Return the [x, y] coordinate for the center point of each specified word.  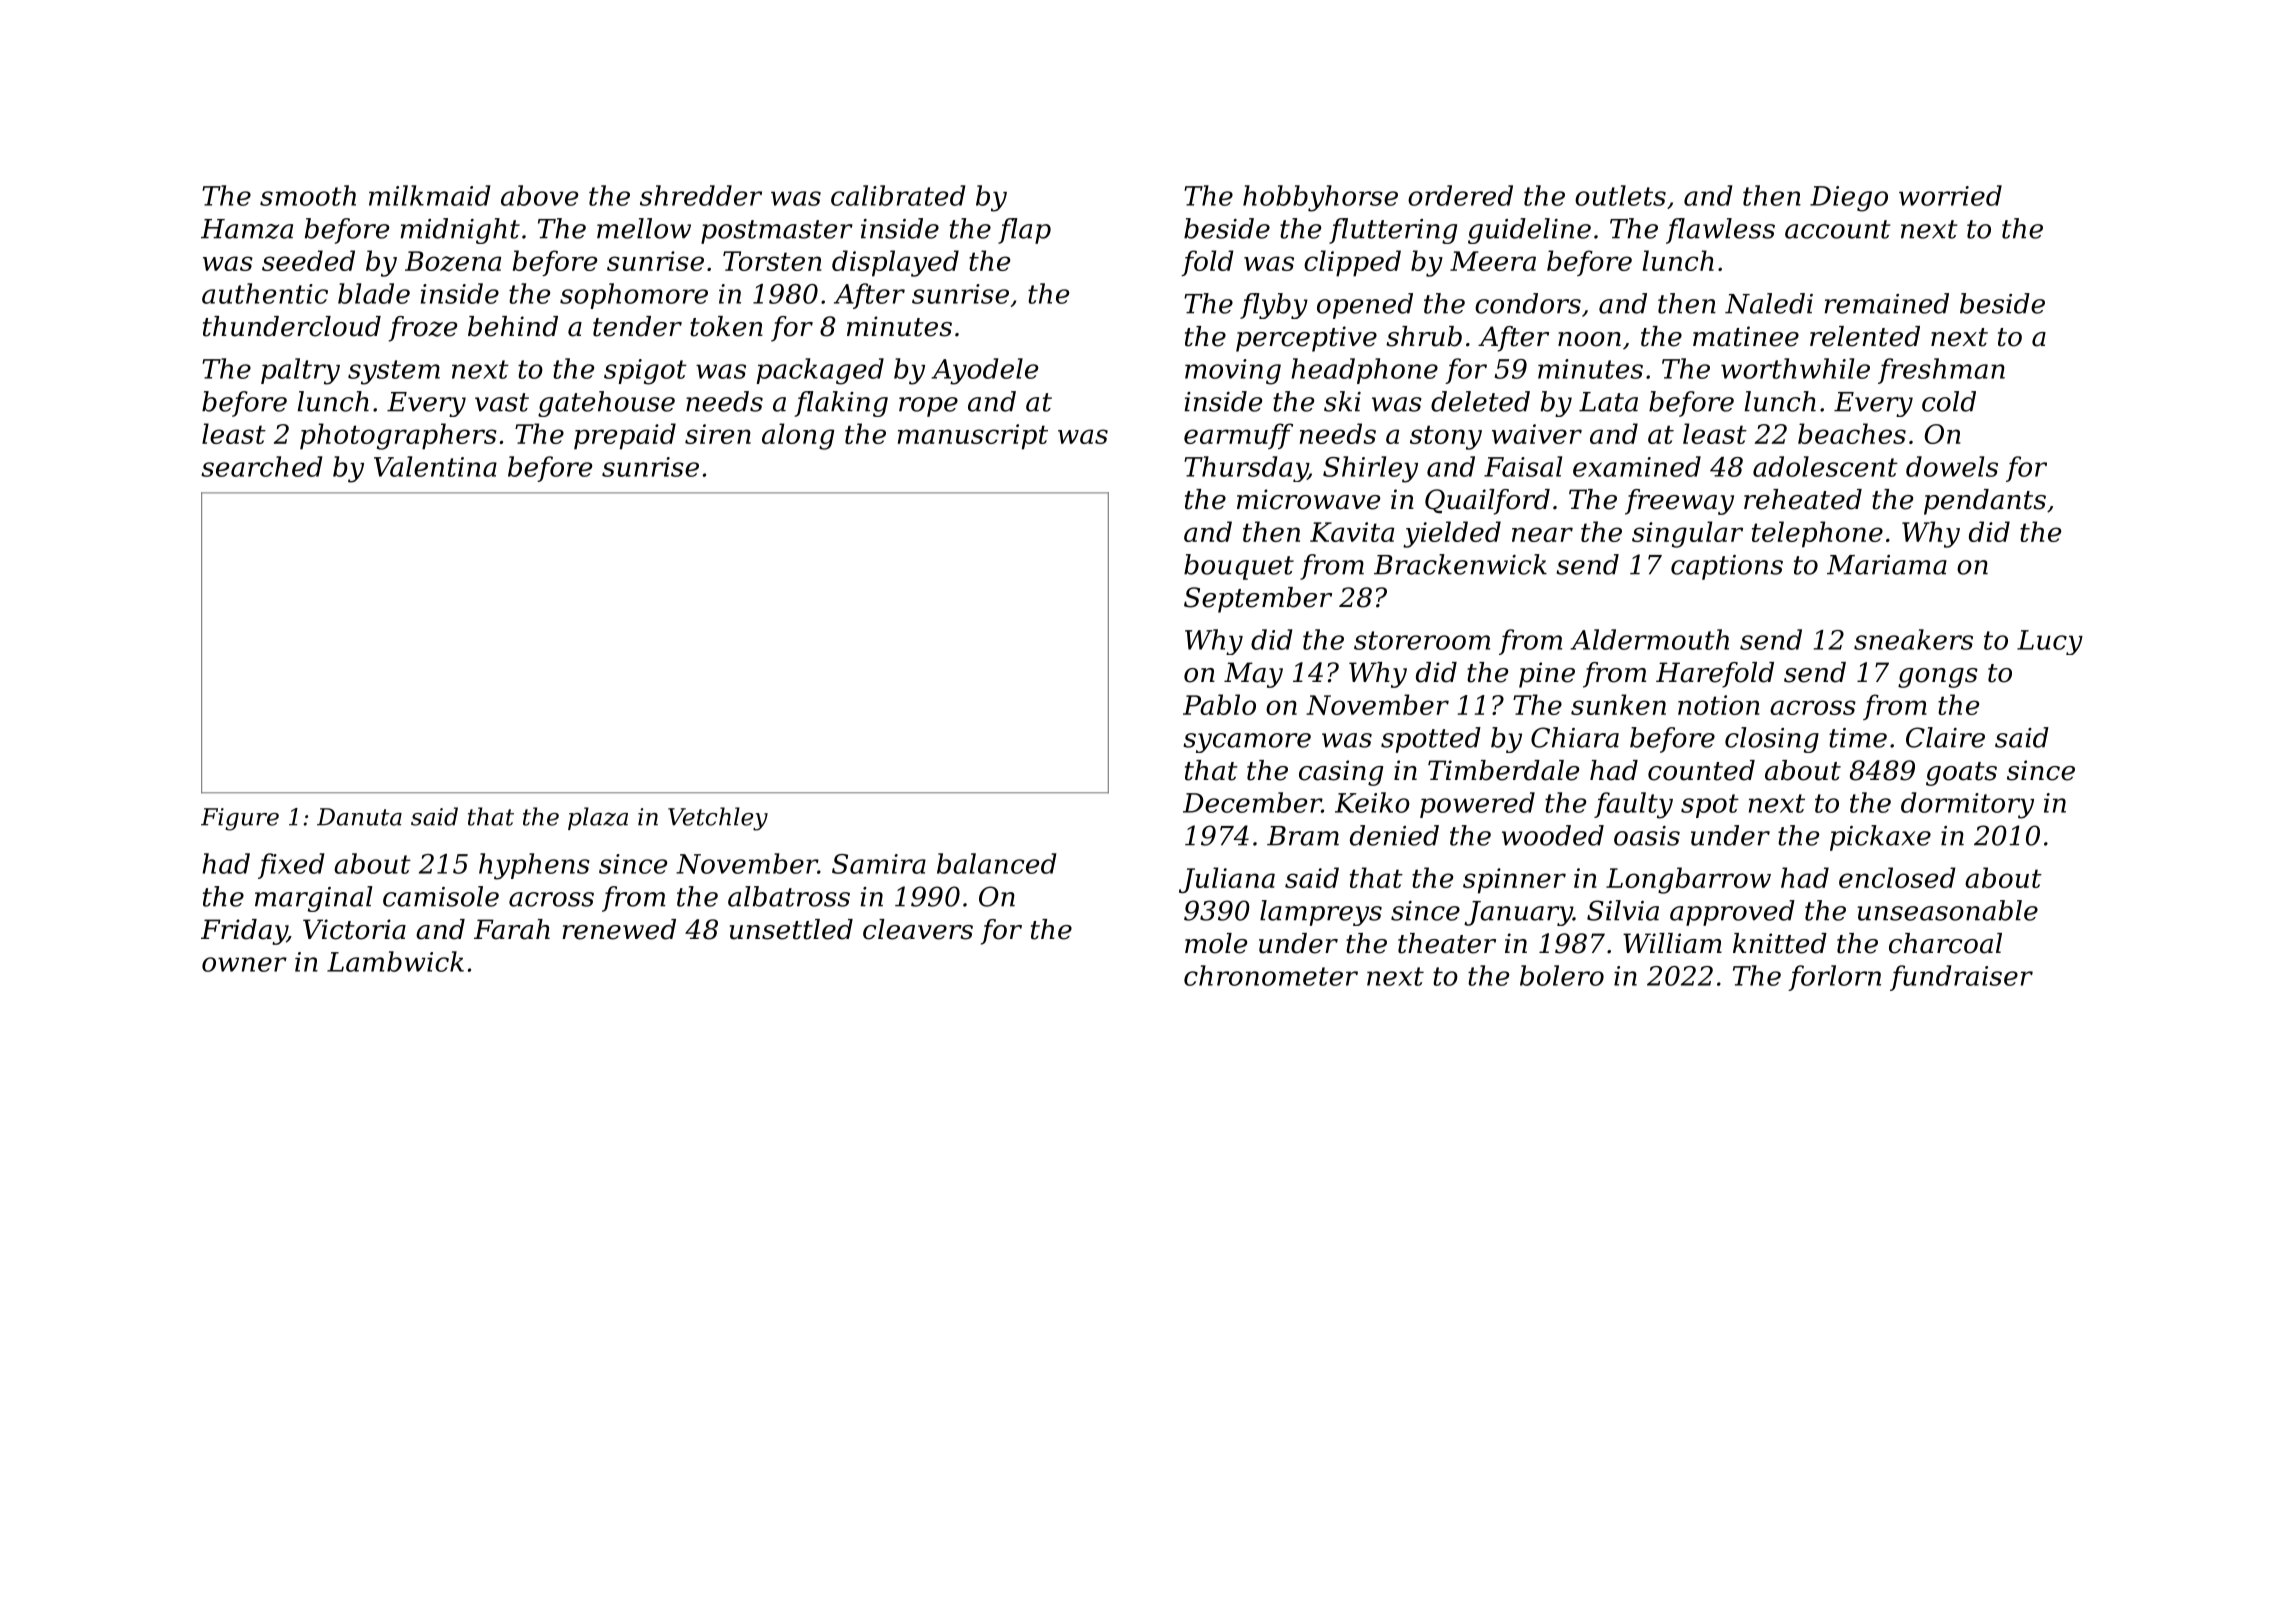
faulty [1633, 805]
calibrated [898, 195]
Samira [879, 864]
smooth [308, 195]
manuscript [973, 437]
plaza [598, 818]
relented [1865, 336]
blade [374, 293]
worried [1950, 195]
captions [1727, 567]
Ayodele [984, 371]
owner [244, 964]
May [1253, 675]
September [1258, 600]
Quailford [1487, 502]
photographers [398, 436]
